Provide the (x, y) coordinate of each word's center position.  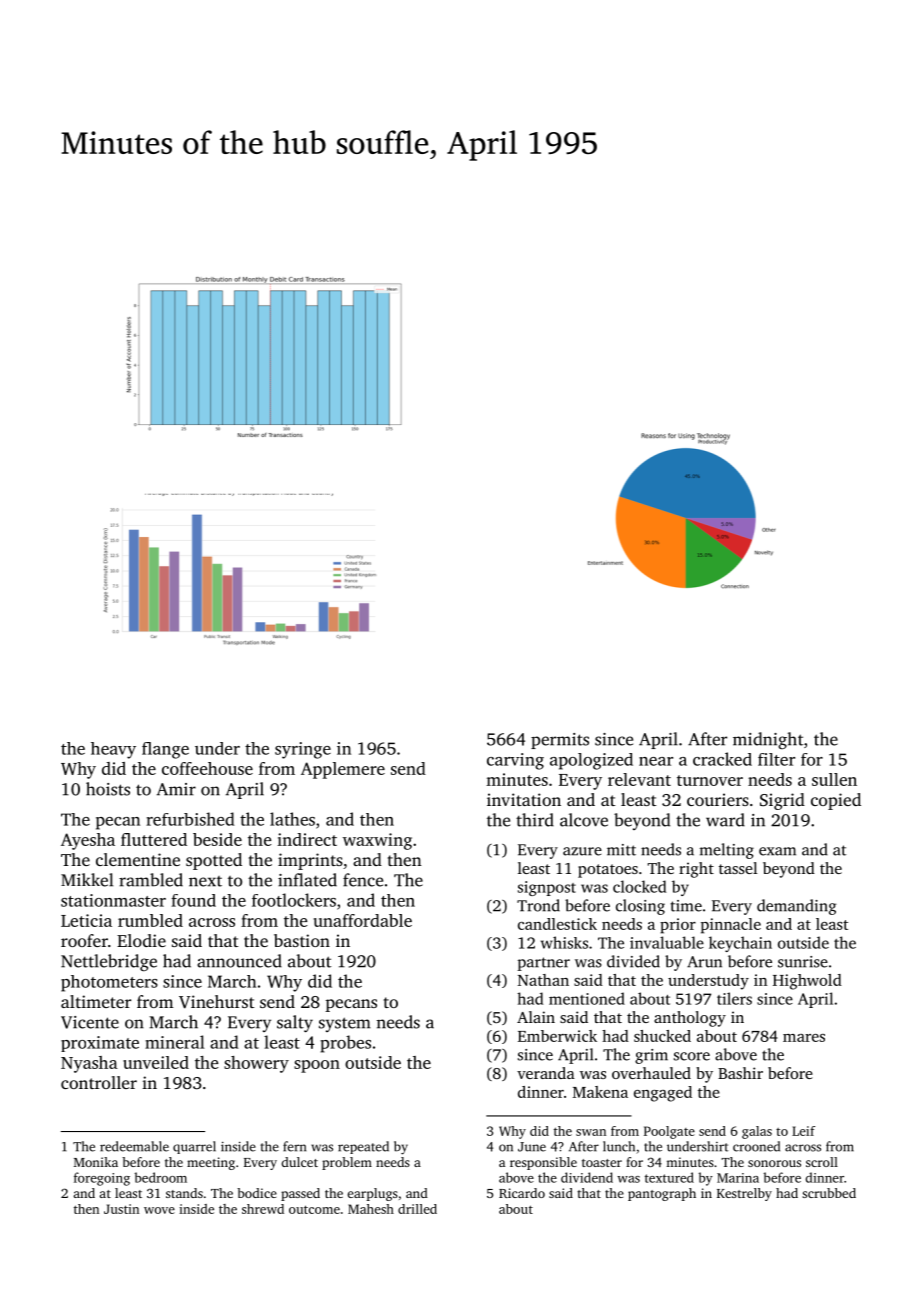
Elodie (141, 940)
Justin (121, 1209)
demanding (797, 907)
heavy (113, 750)
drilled (417, 1209)
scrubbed (829, 1193)
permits (560, 741)
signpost (547, 888)
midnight (768, 740)
